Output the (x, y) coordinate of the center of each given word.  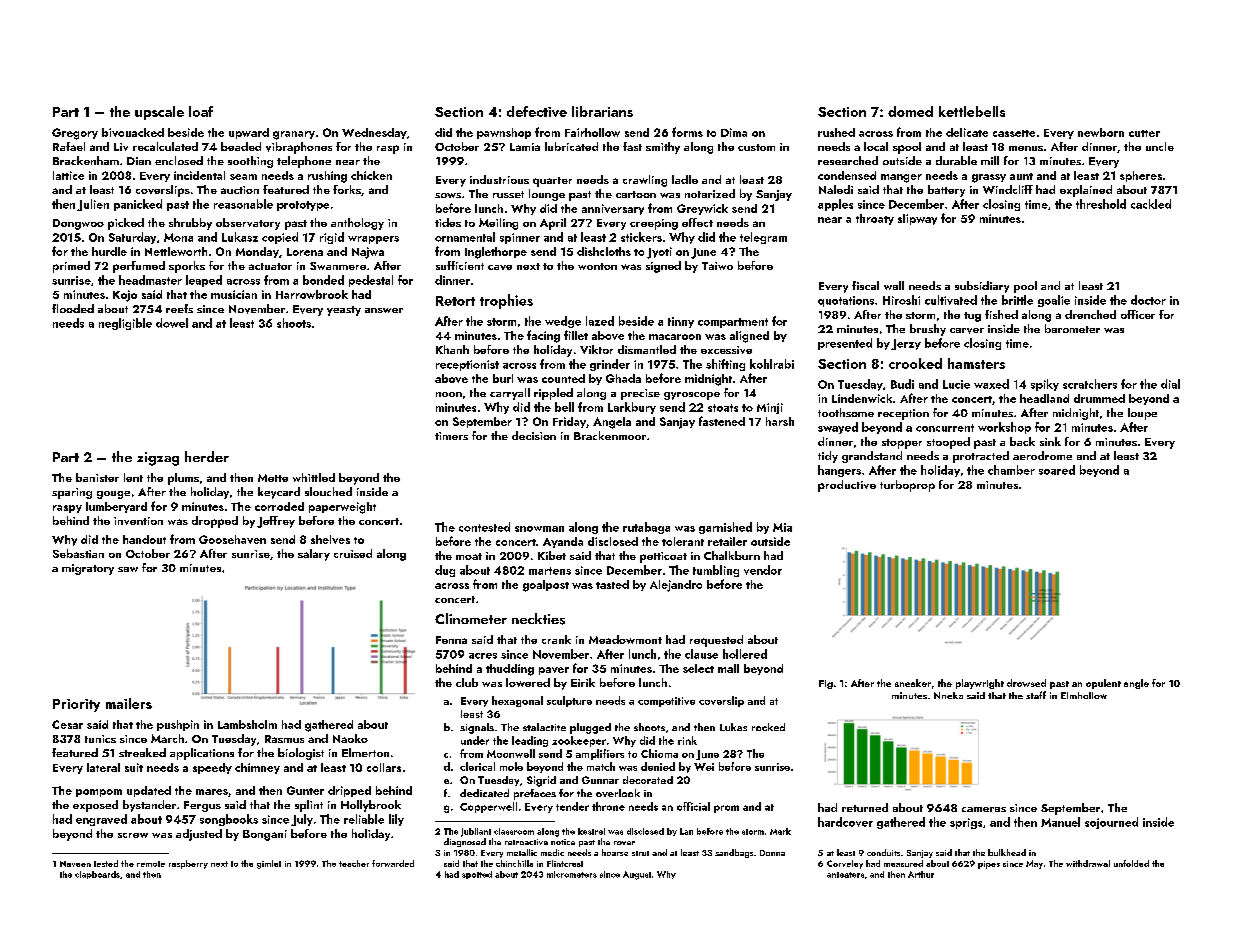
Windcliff (1008, 189)
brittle (1017, 300)
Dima (734, 132)
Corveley (845, 864)
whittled (314, 477)
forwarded (393, 863)
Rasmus (284, 739)
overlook (618, 793)
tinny (681, 322)
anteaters (845, 875)
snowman (539, 529)
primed (71, 267)
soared (1057, 470)
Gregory (75, 134)
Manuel (1060, 822)
